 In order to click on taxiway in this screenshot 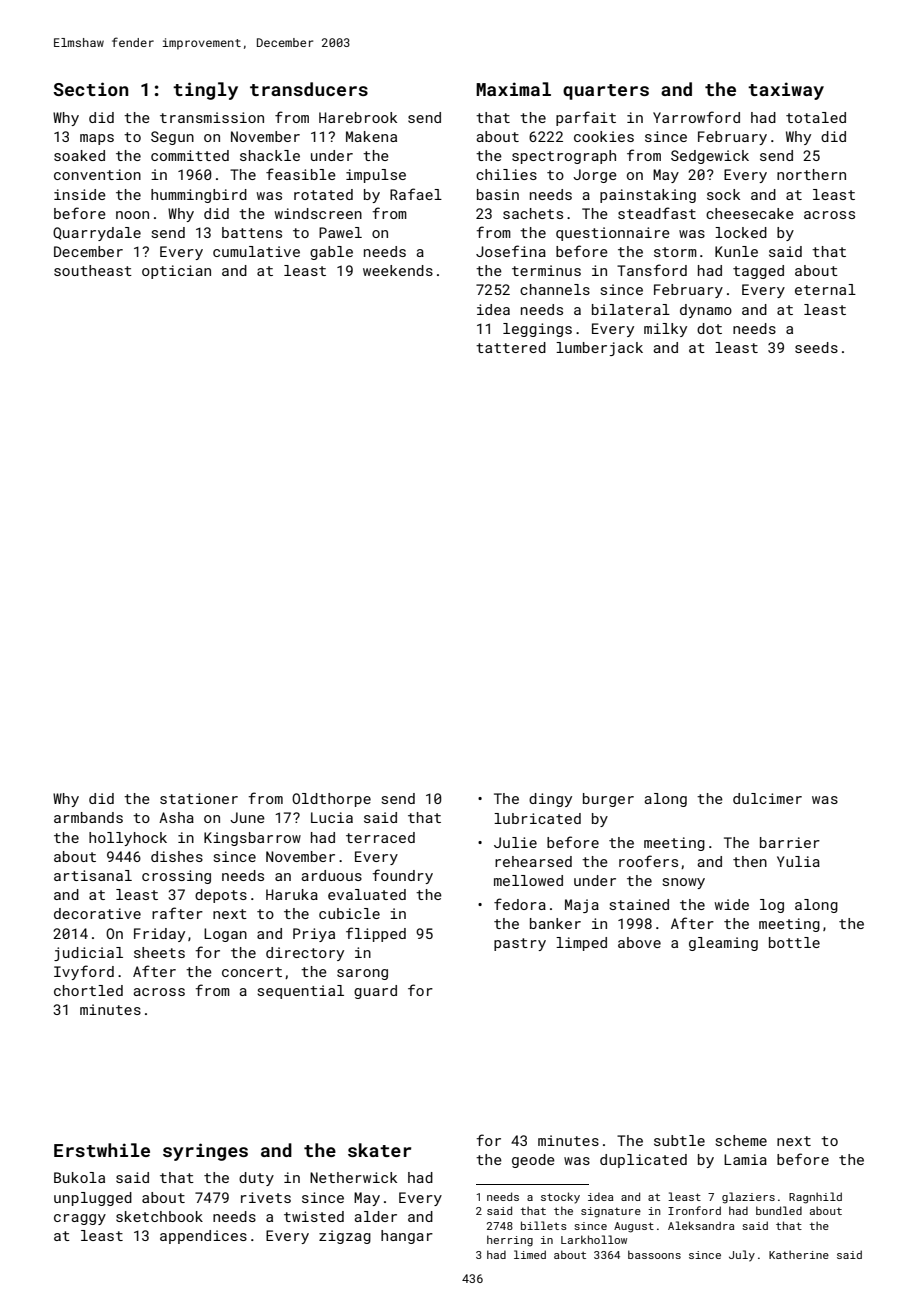, I will do `click(786, 91)`.
